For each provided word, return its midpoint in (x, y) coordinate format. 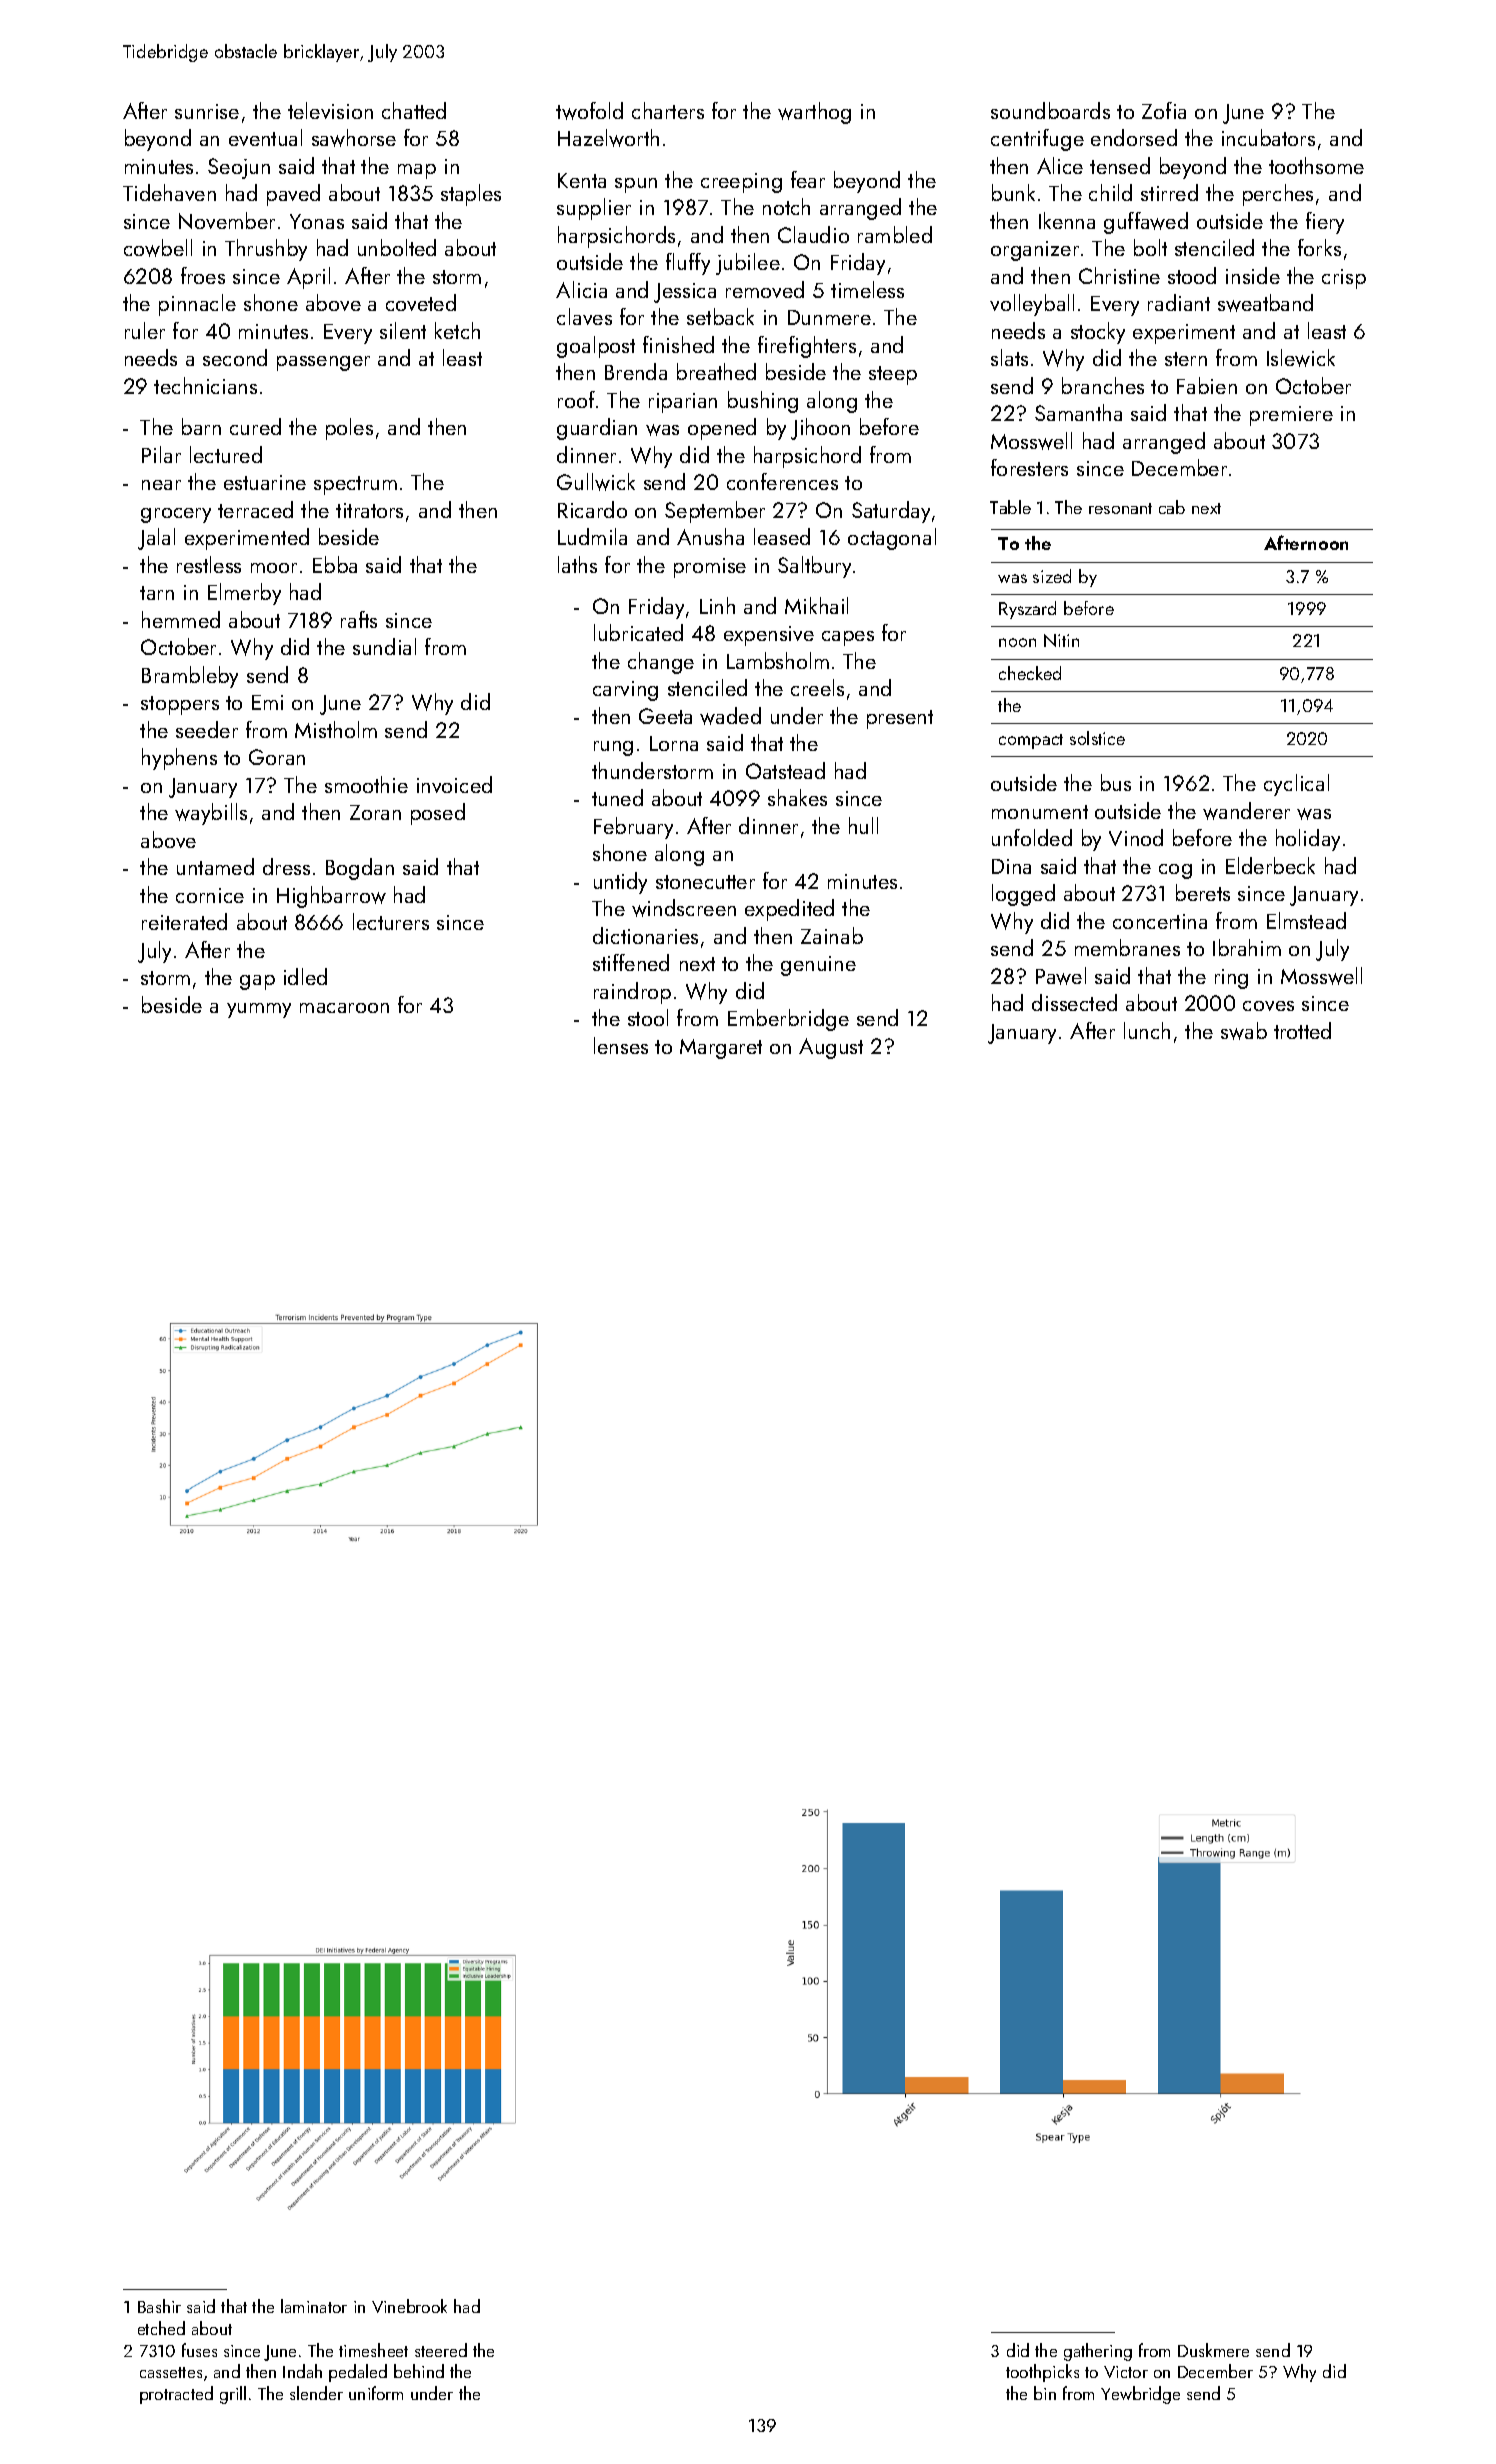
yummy (259, 1010)
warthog (814, 113)
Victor (1126, 2372)
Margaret (721, 1049)
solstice (1097, 738)
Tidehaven (169, 192)
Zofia (1164, 110)
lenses (621, 1045)
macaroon (344, 1008)
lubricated (638, 632)
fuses (199, 2350)
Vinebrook (409, 2306)
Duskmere (1213, 2350)
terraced (255, 509)
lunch (1147, 1030)
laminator (314, 2306)
